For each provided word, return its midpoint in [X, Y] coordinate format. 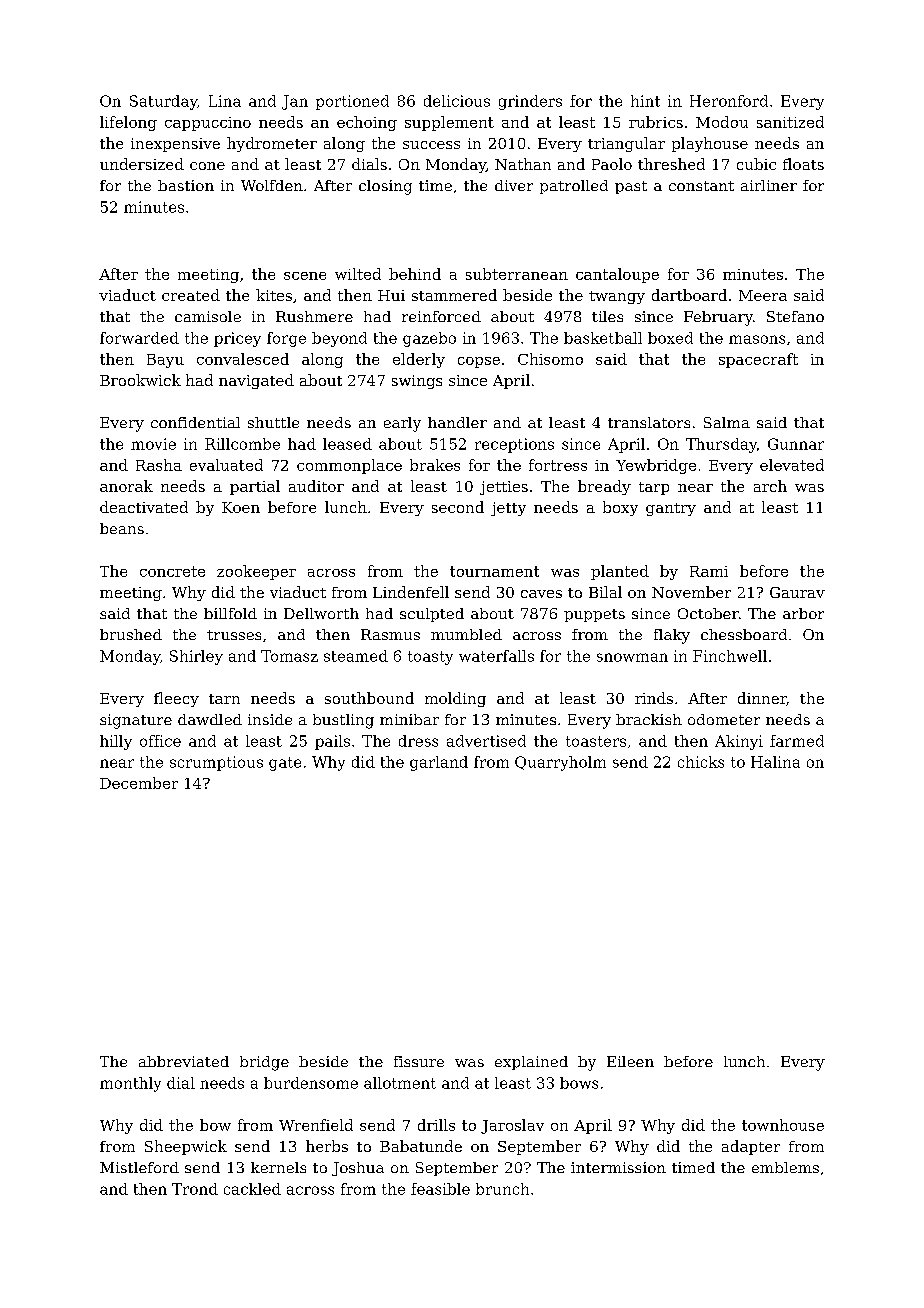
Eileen [630, 1061]
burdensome [311, 1083]
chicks [701, 762]
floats [803, 164]
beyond [339, 339]
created [191, 295]
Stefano [795, 316]
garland [439, 763]
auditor [316, 486]
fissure [419, 1061]
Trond [195, 1189]
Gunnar [796, 444]
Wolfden [272, 185]
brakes [435, 465]
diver [514, 185]
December [139, 783]
